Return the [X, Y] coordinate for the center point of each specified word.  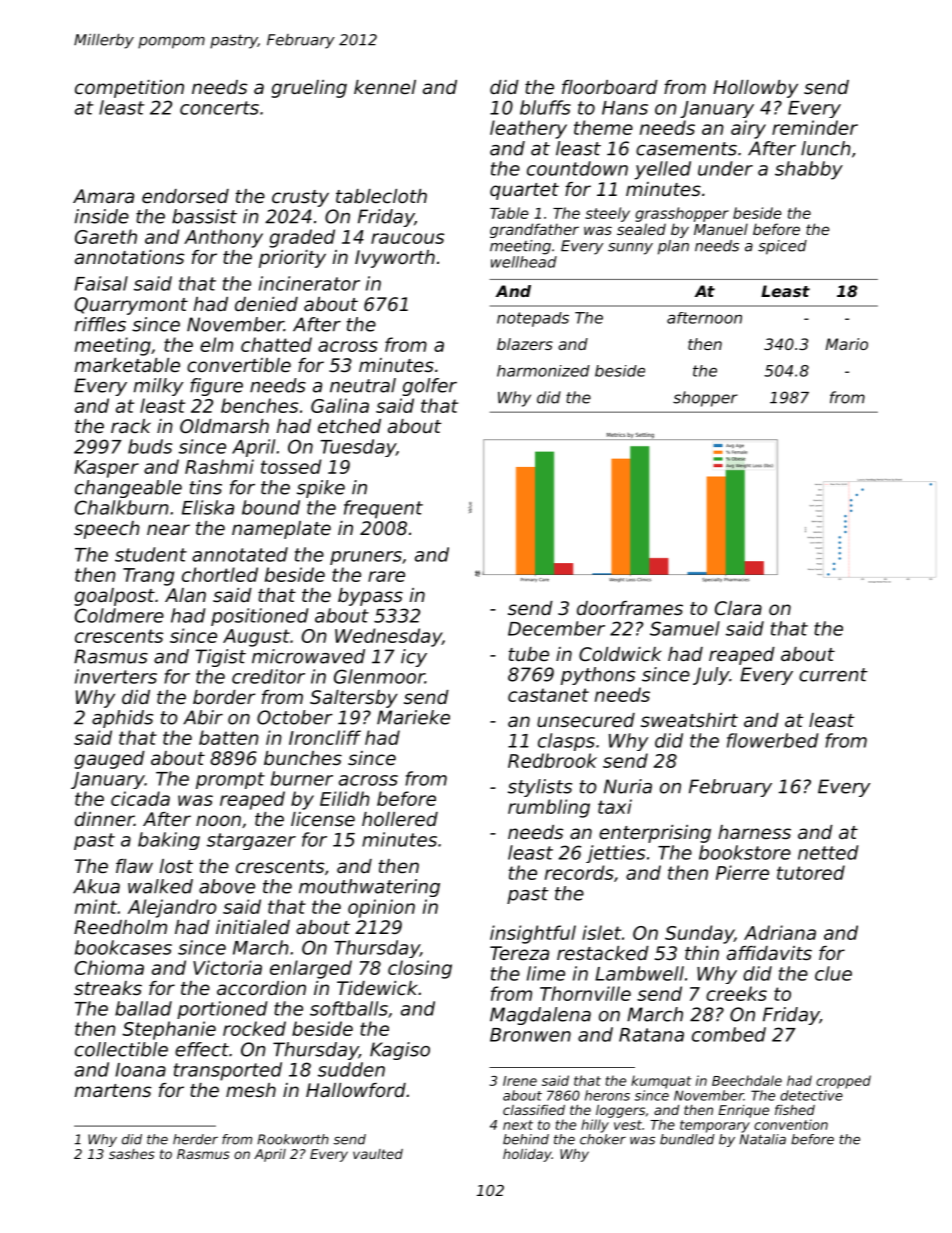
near [168, 529]
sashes [132, 1154]
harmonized [543, 371]
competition [129, 89]
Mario [847, 344]
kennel [385, 87]
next [518, 1125]
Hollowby [755, 89]
